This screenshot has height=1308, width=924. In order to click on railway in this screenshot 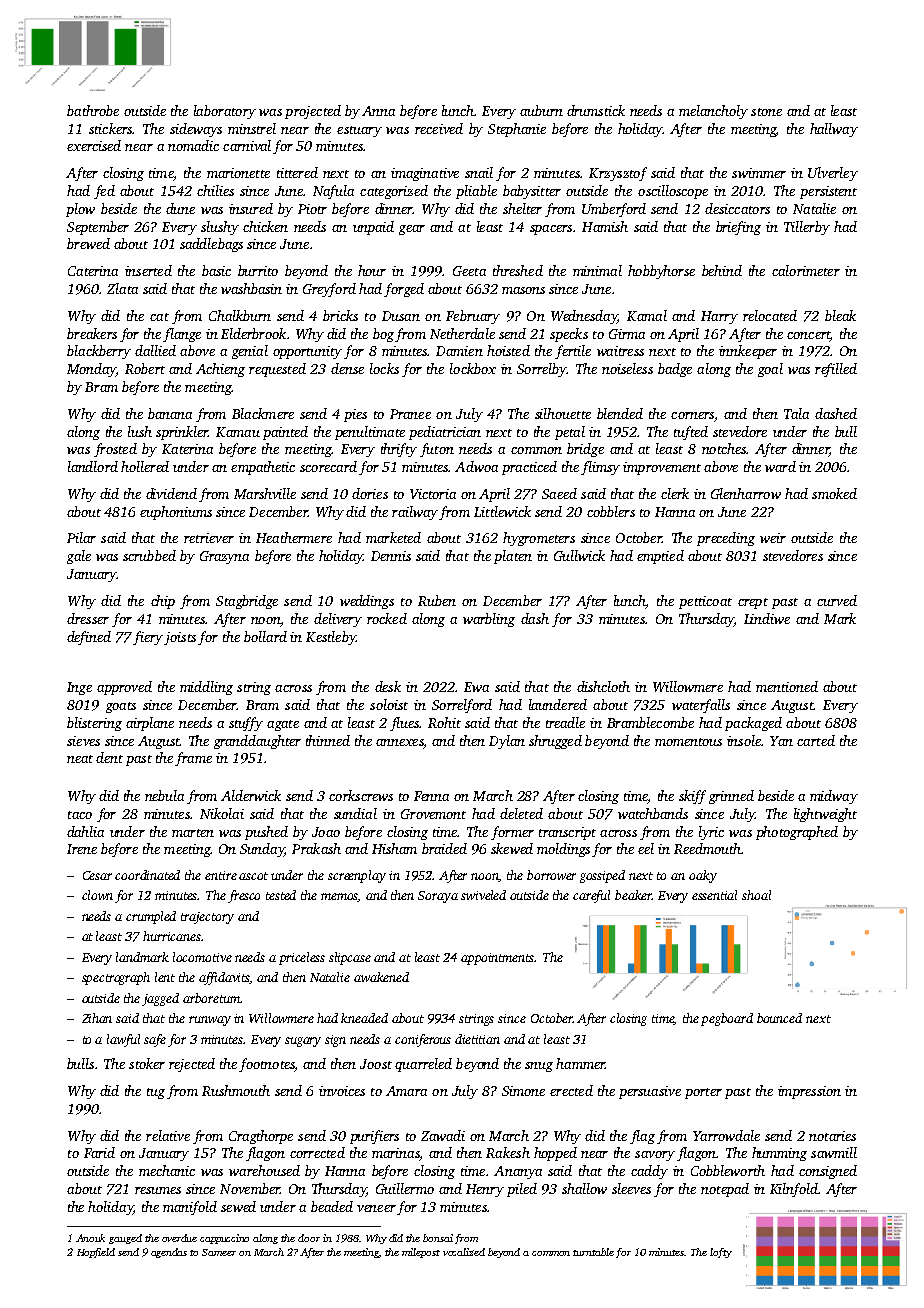, I will do `click(415, 513)`.
